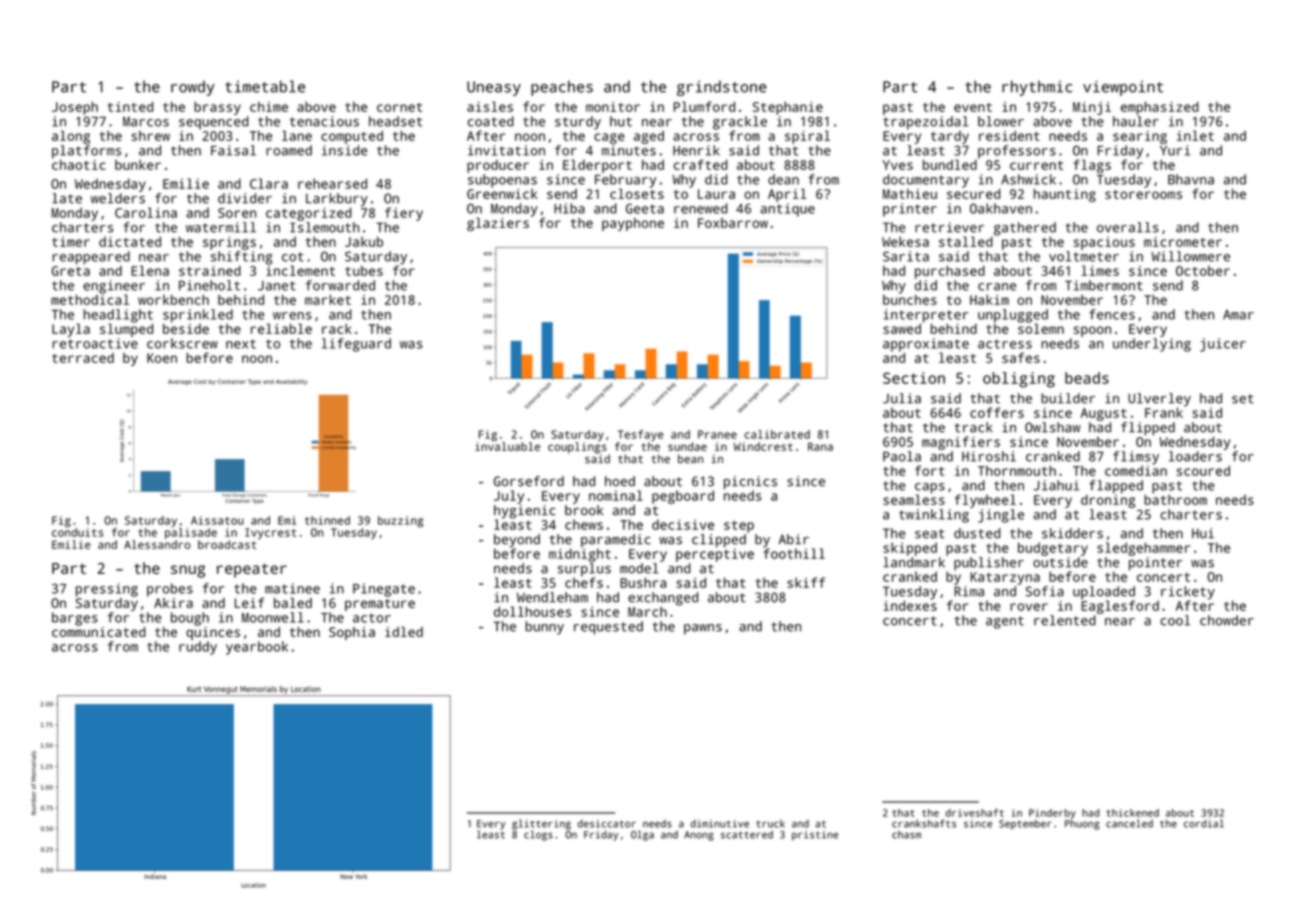 Image resolution: width=1308 pixels, height=924 pixels. Describe the element at coordinates (1005, 578) in the screenshot. I see `Katarzyna` at that location.
